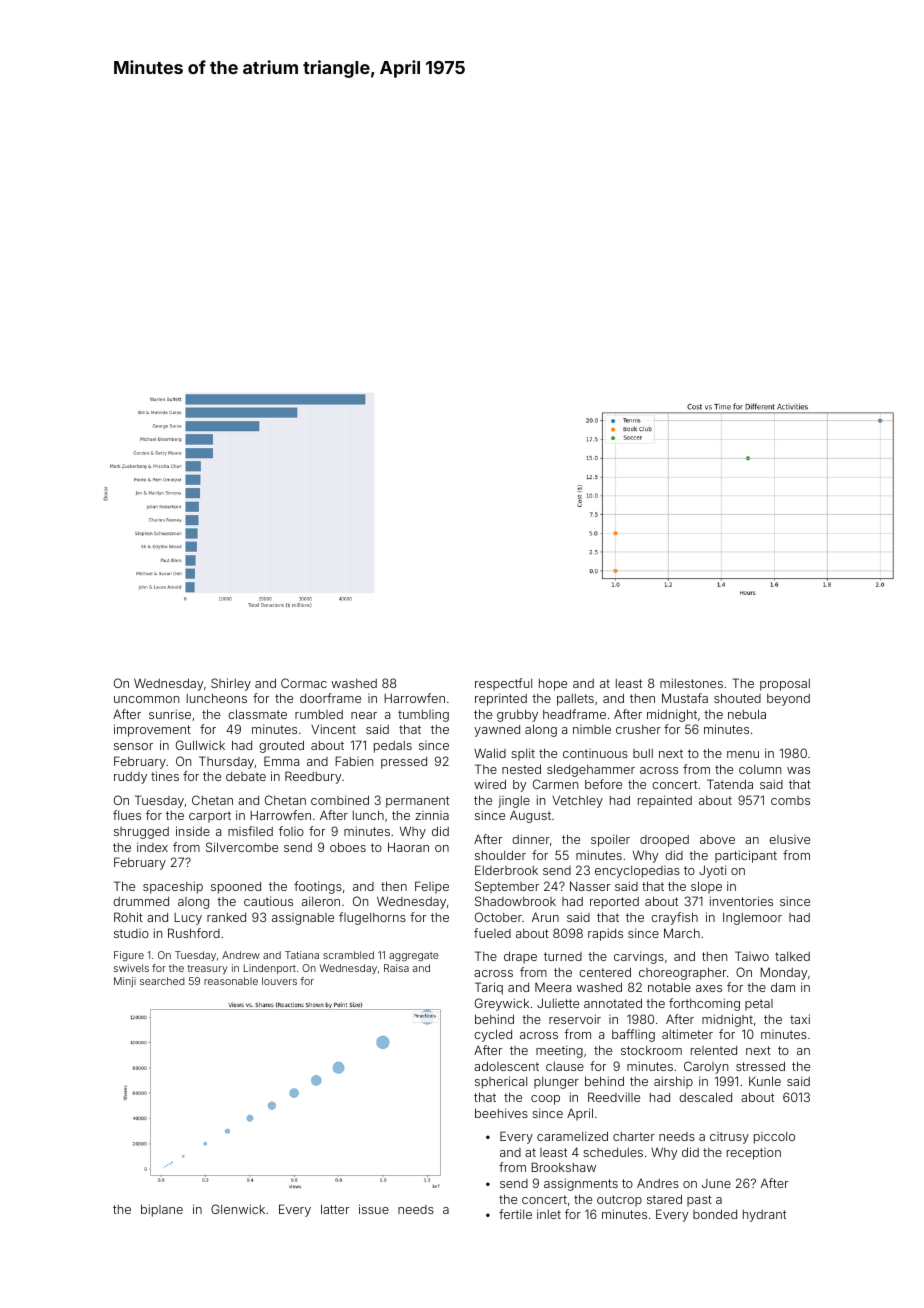 This image has width=924, height=1308. I want to click on milestones, so click(691, 683).
